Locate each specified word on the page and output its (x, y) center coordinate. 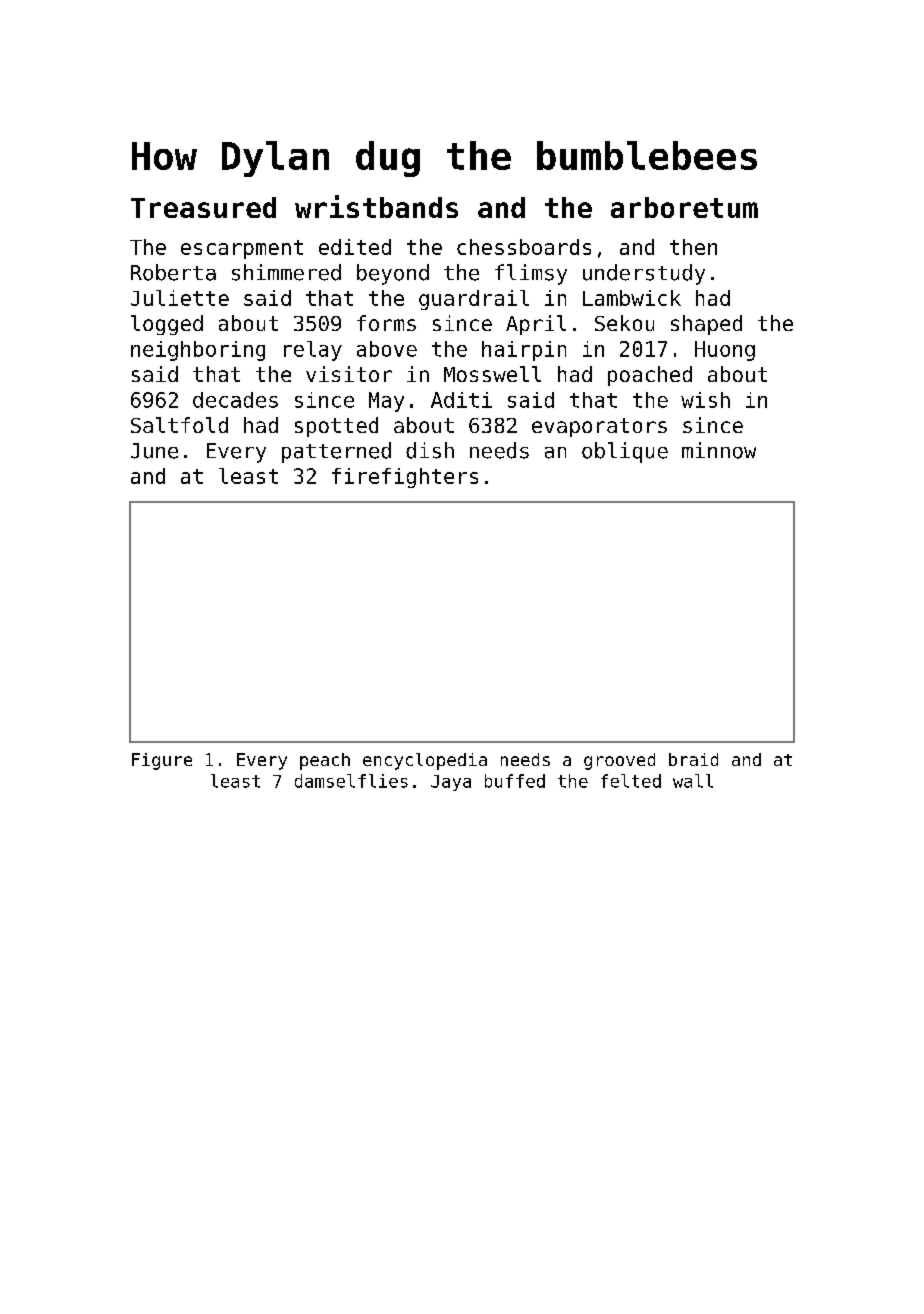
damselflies (351, 781)
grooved (619, 761)
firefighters (405, 478)
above (387, 349)
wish (705, 400)
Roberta (173, 272)
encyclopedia (425, 761)
